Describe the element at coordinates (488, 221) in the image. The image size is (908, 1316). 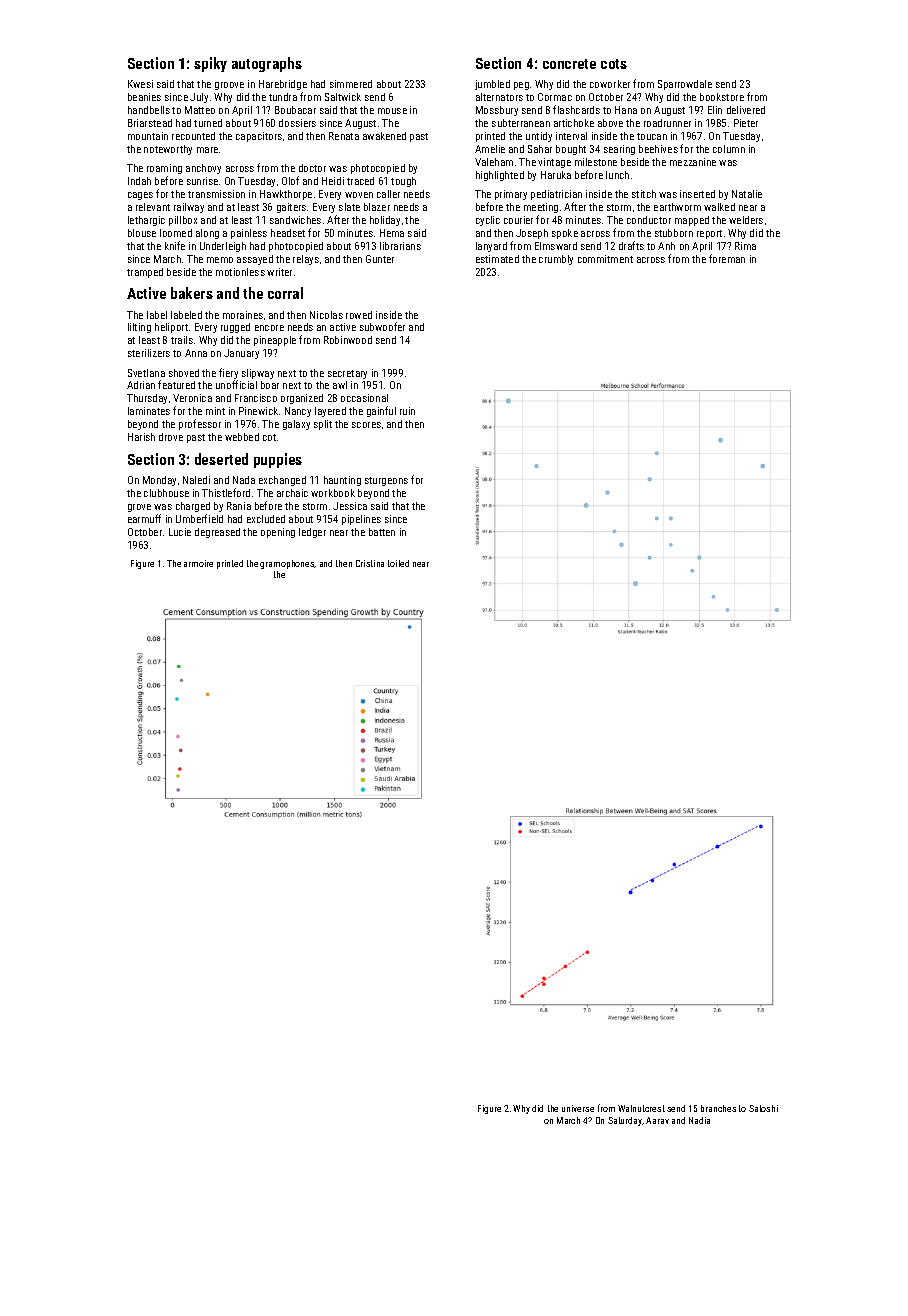
I see `cyclic` at that location.
